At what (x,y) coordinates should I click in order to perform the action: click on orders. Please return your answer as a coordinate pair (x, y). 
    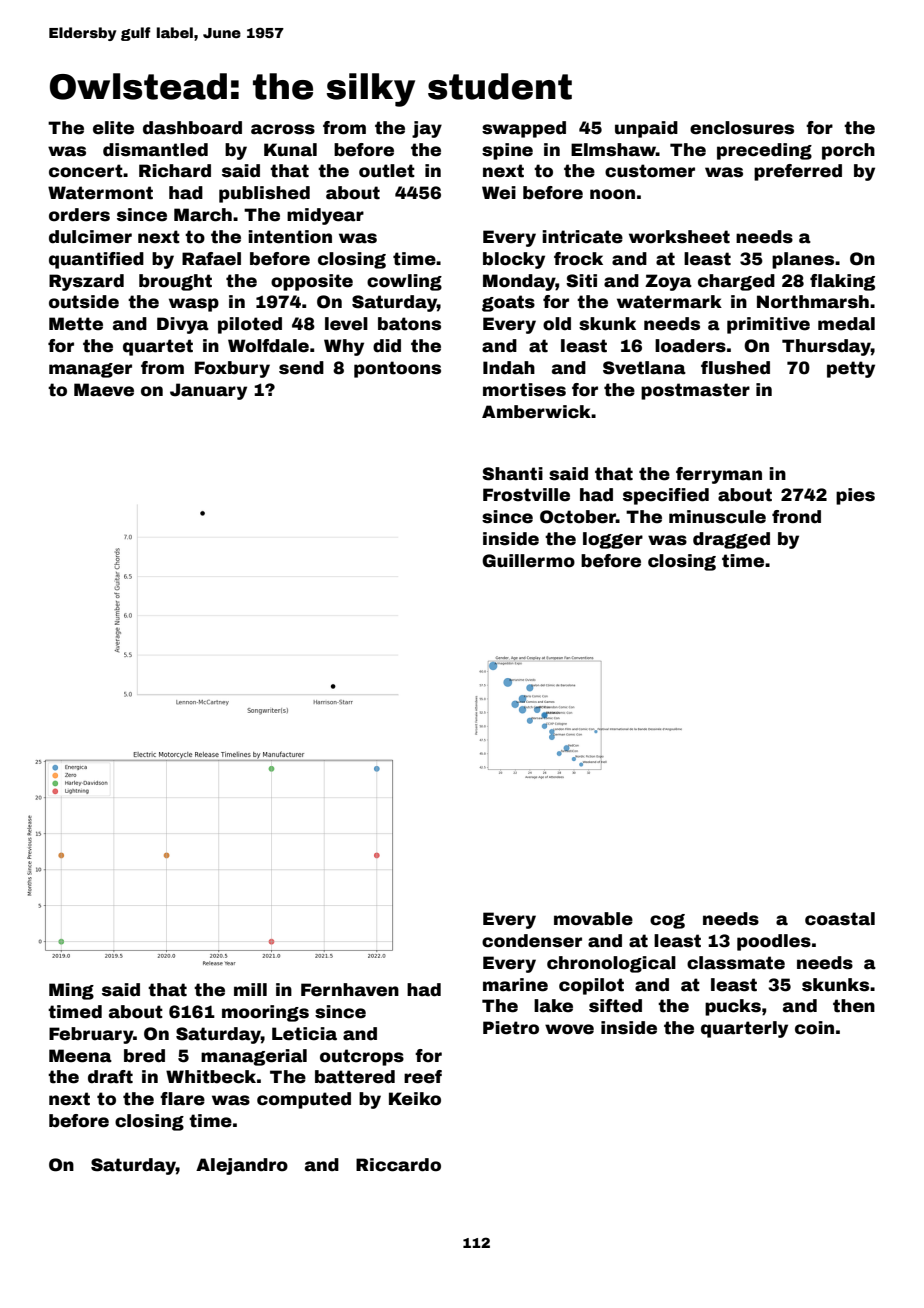
    Looking at the image, I should click on (79, 215).
